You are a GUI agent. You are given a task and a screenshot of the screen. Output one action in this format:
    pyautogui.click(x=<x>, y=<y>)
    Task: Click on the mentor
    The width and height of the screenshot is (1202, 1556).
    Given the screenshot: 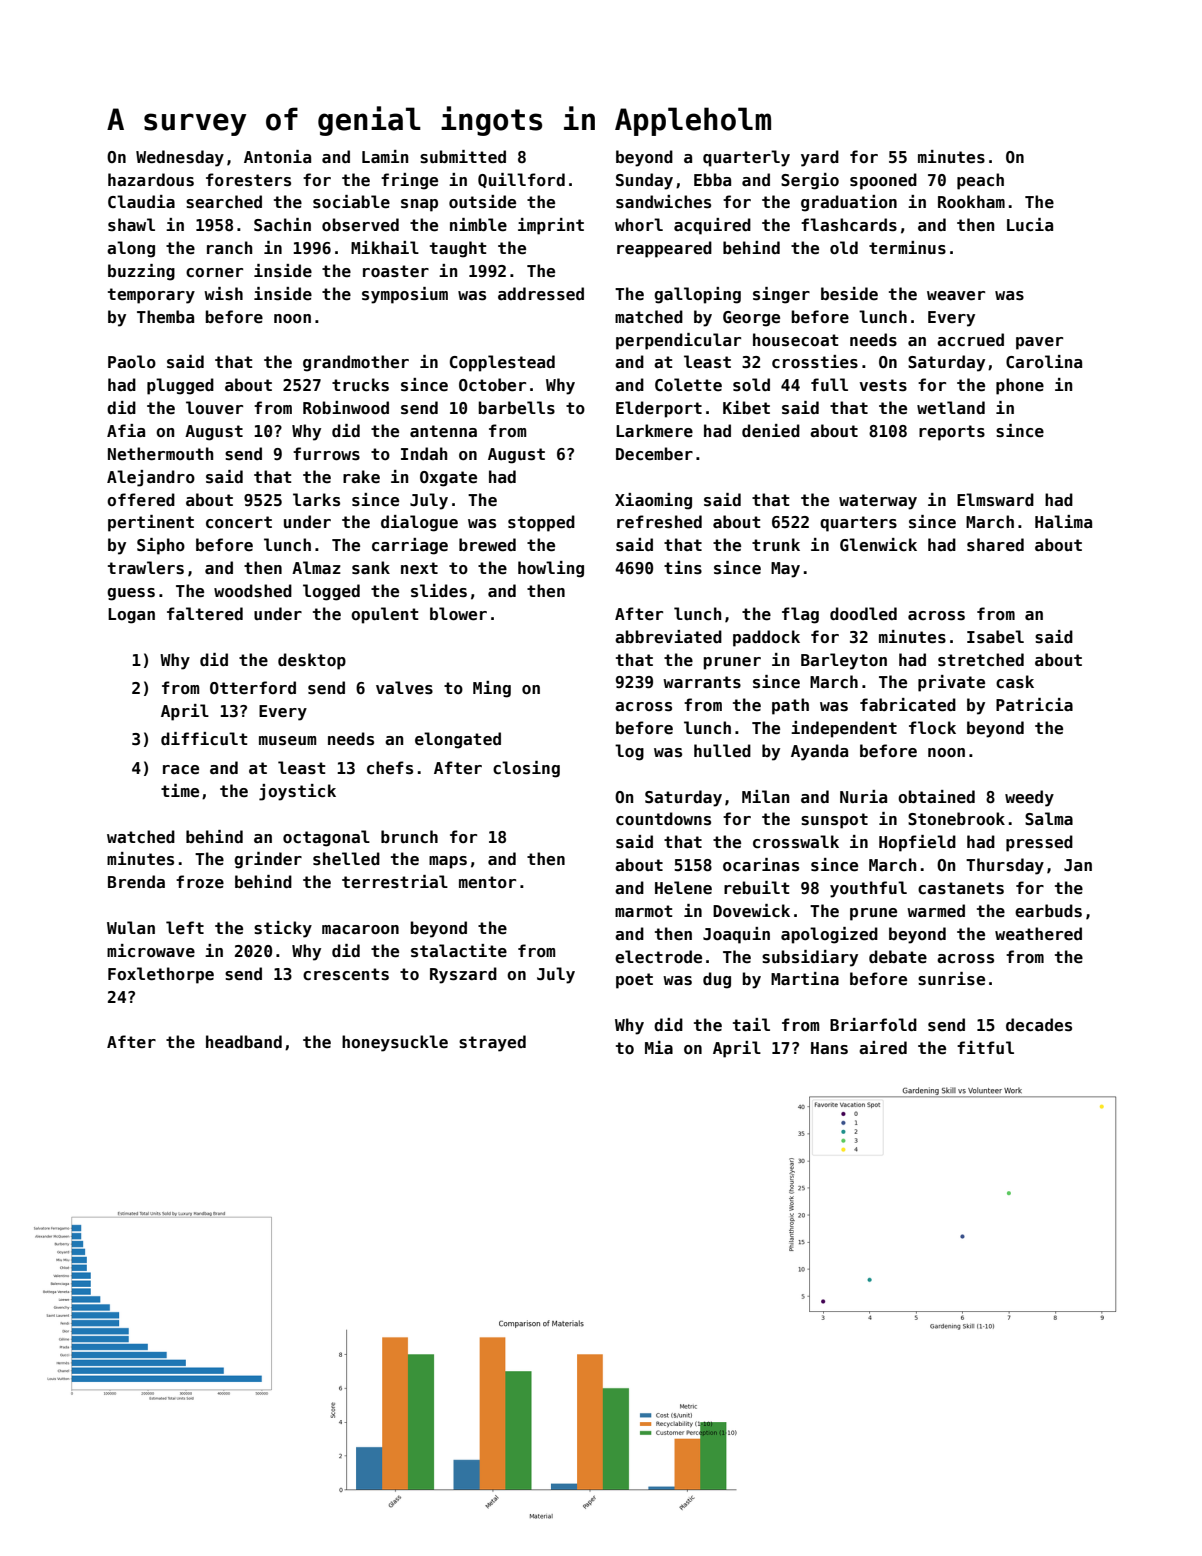 What is the action you would take?
    pyautogui.click(x=487, y=882)
